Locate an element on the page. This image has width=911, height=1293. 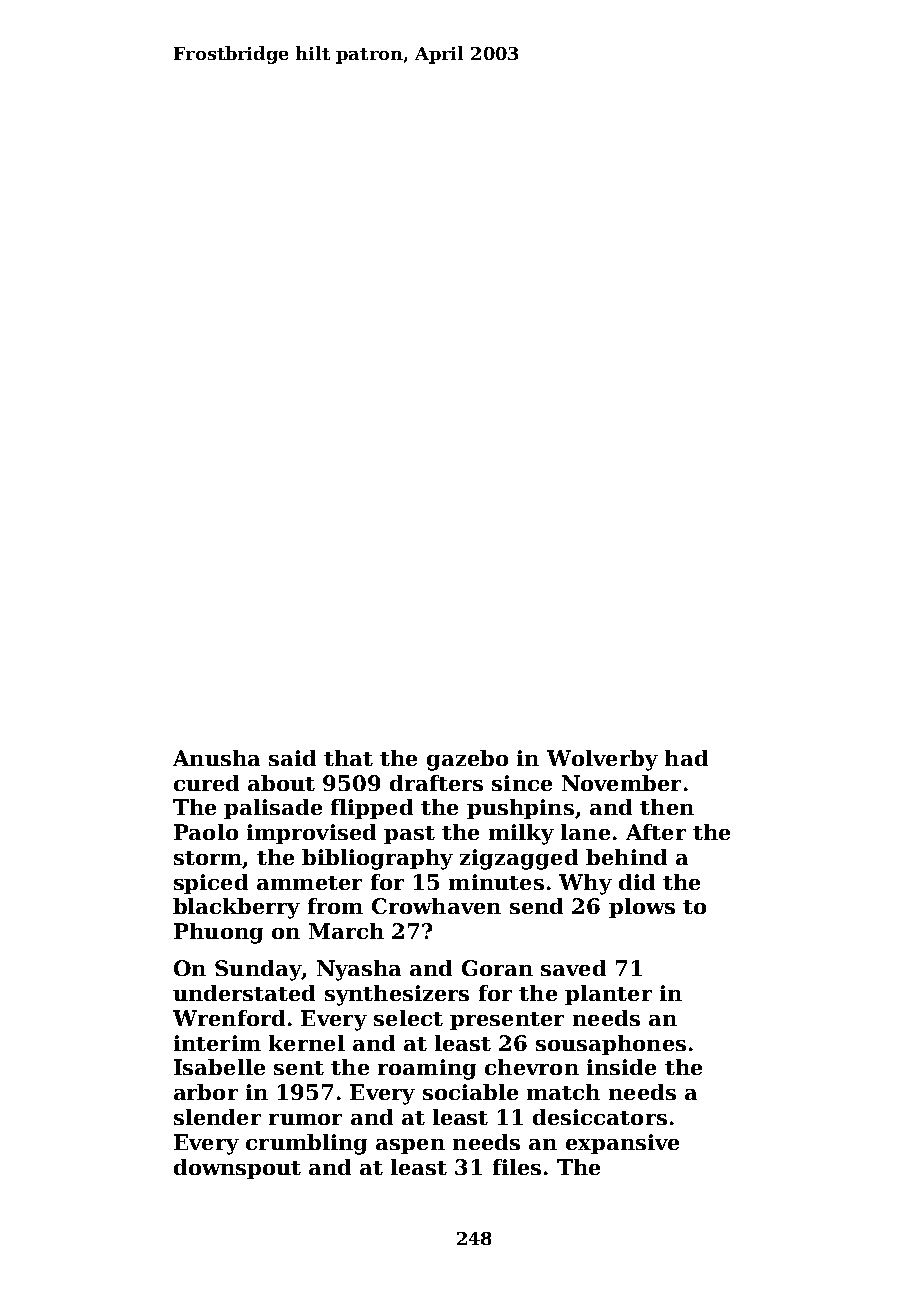
that is located at coordinates (348, 758).
